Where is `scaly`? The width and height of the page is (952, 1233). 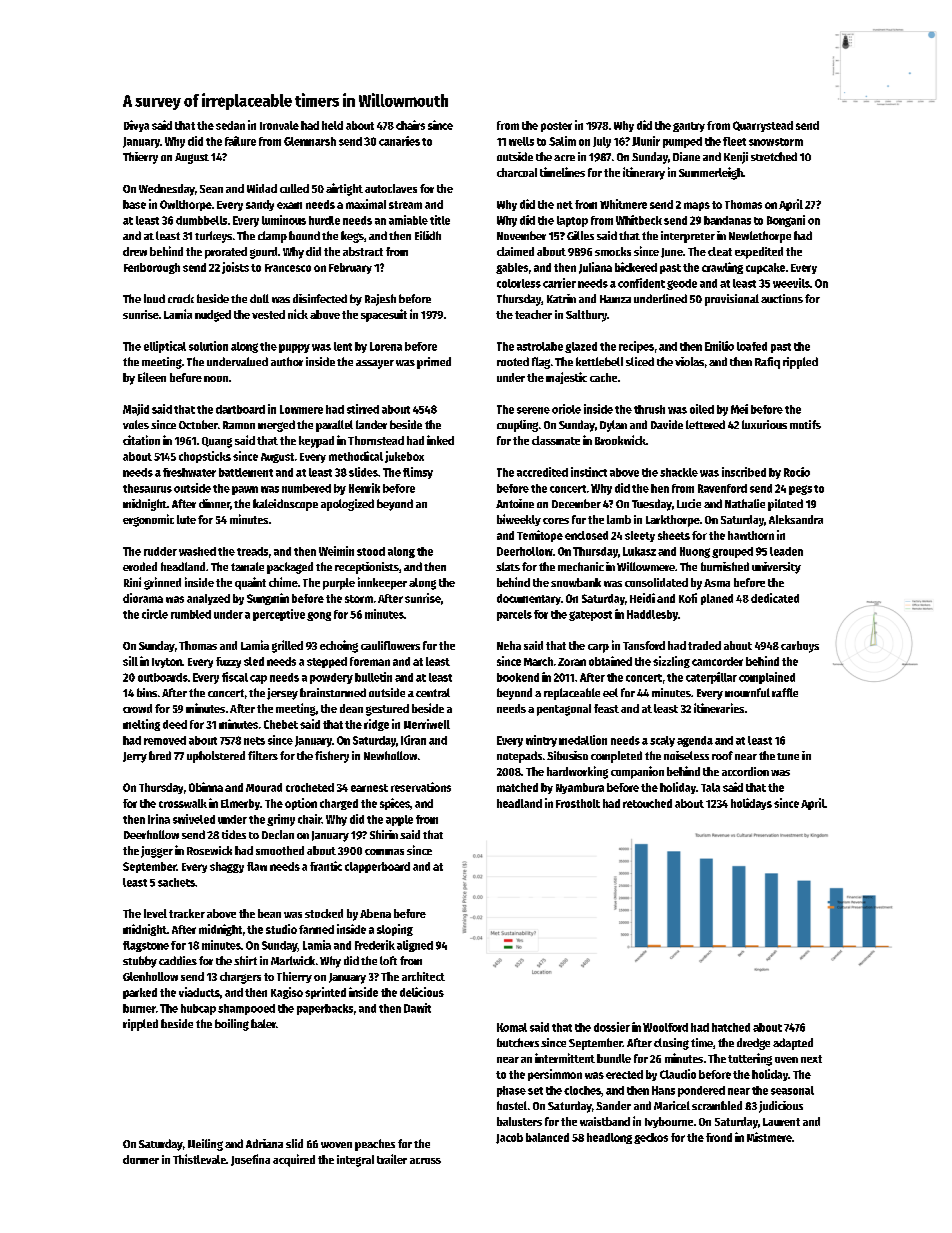
scaly is located at coordinates (662, 741).
